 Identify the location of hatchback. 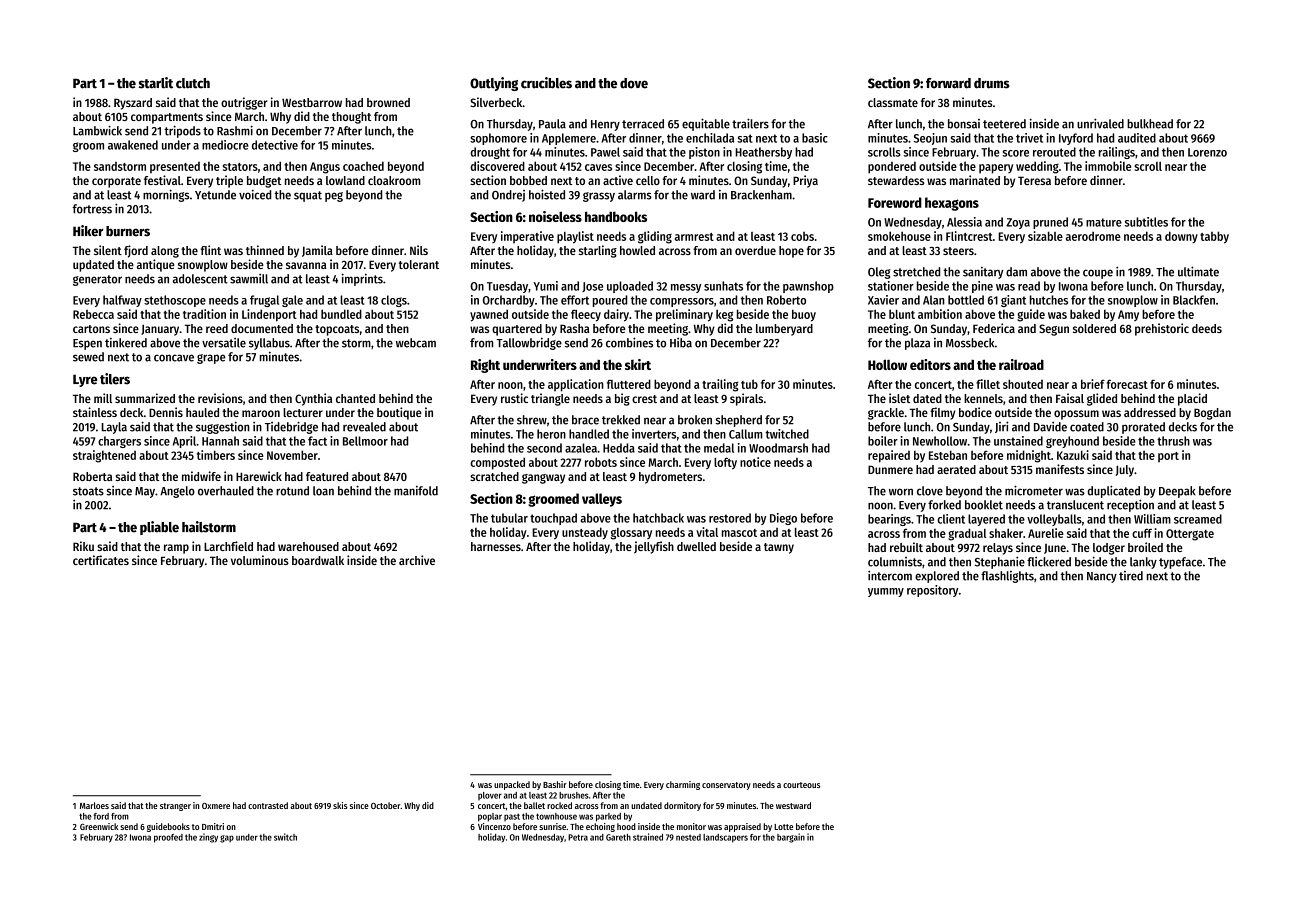
(658, 518).
